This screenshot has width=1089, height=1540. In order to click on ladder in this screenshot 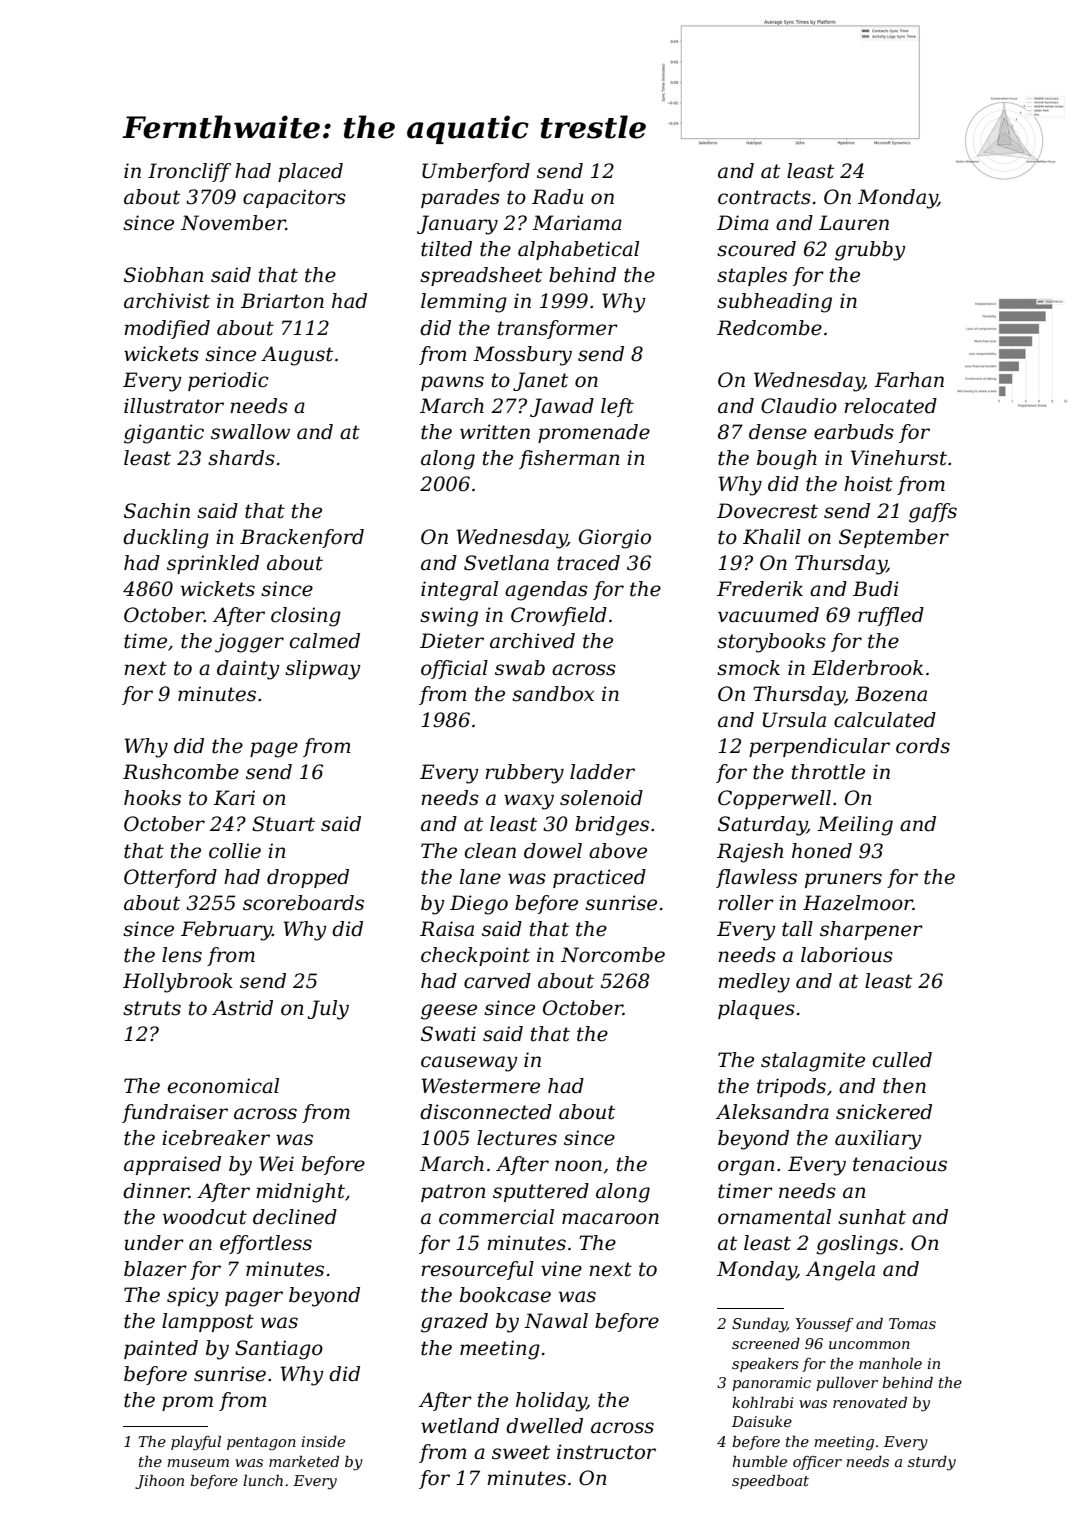, I will do `click(602, 772)`.
